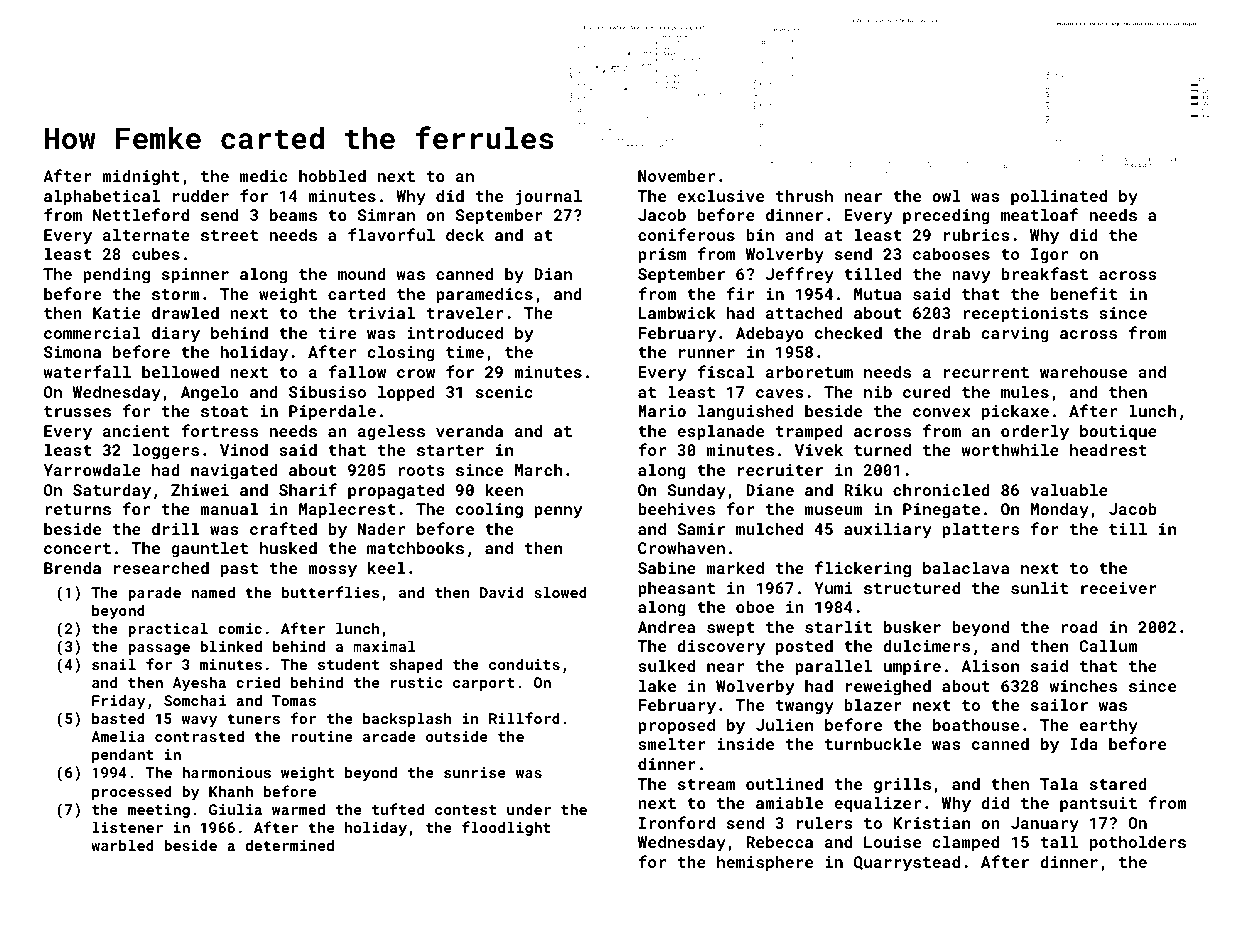 This page has width=1233, height=952. I want to click on David, so click(502, 592).
